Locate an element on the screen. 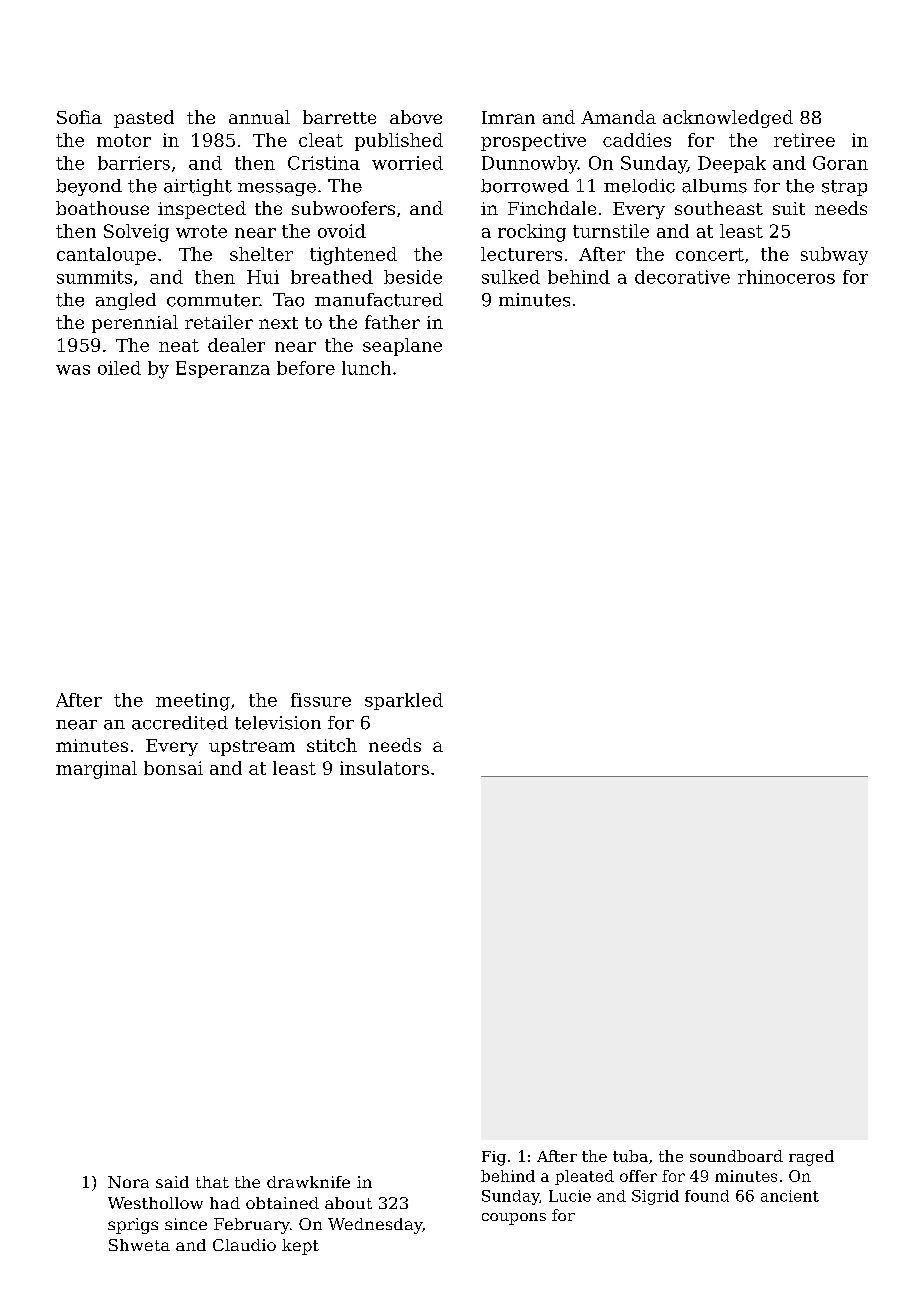 Image resolution: width=924 pixels, height=1314 pixels. raged is located at coordinates (811, 1158).
